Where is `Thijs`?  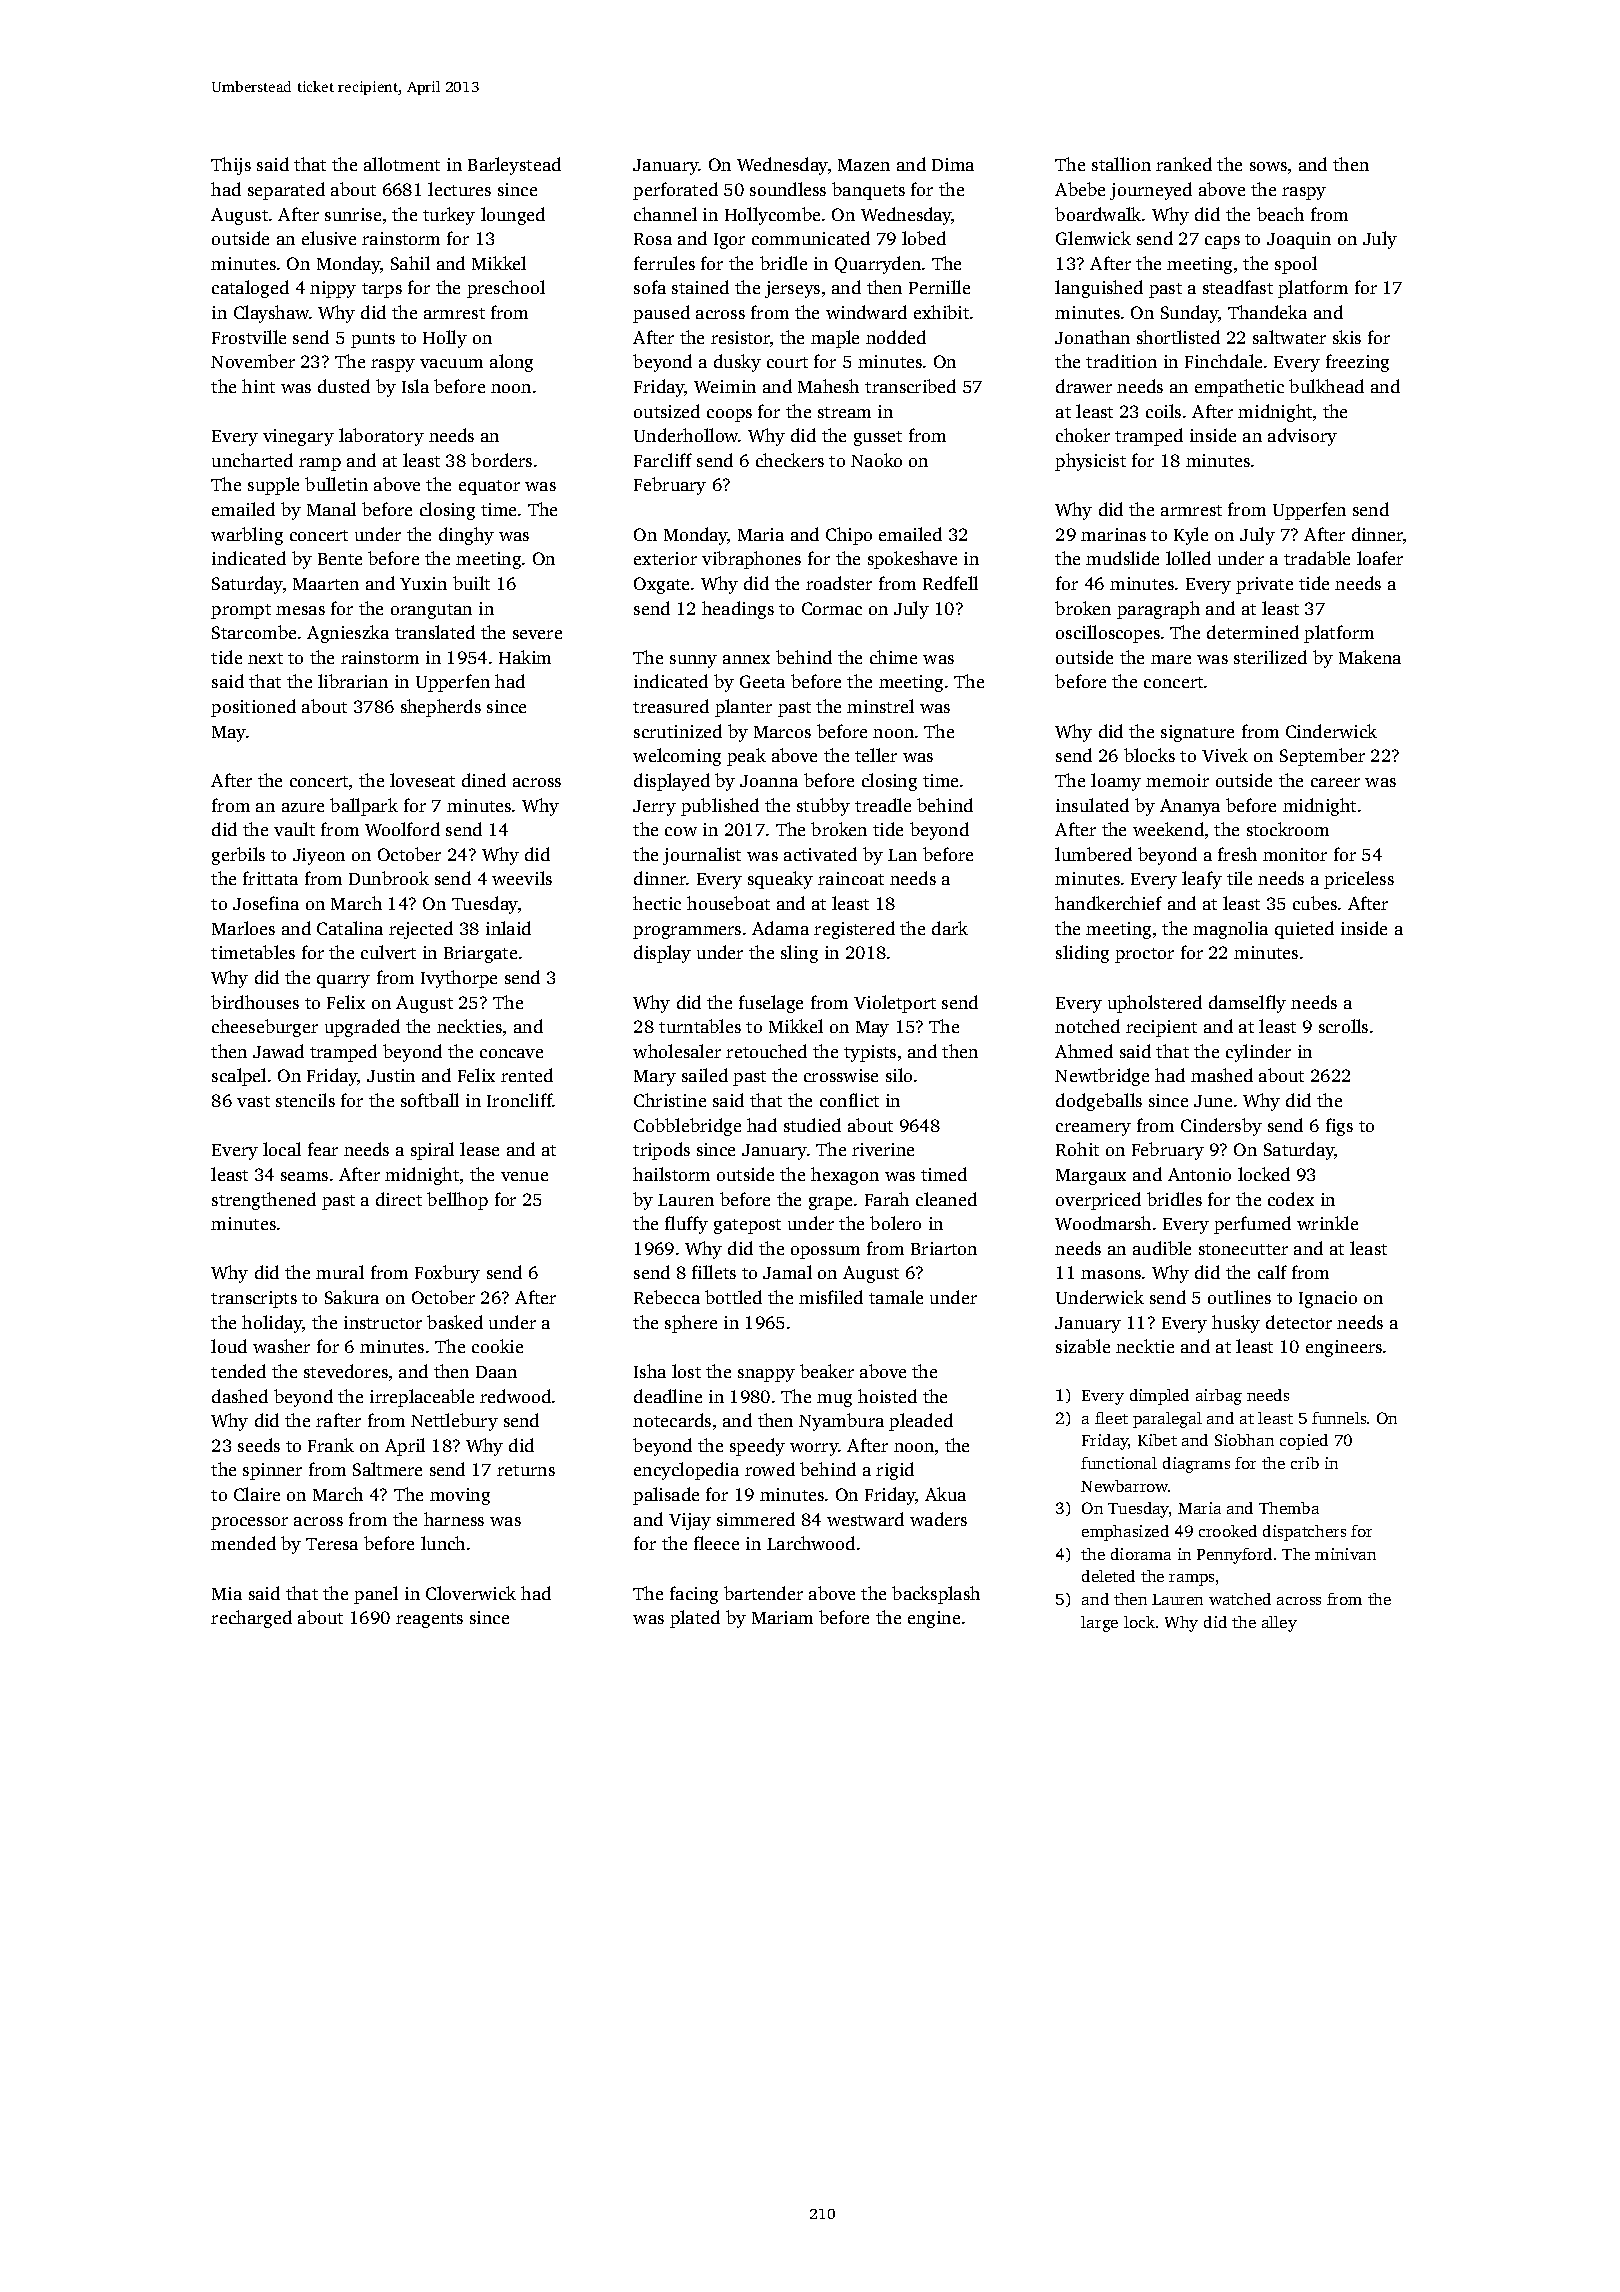 Thijs is located at coordinates (231, 166).
